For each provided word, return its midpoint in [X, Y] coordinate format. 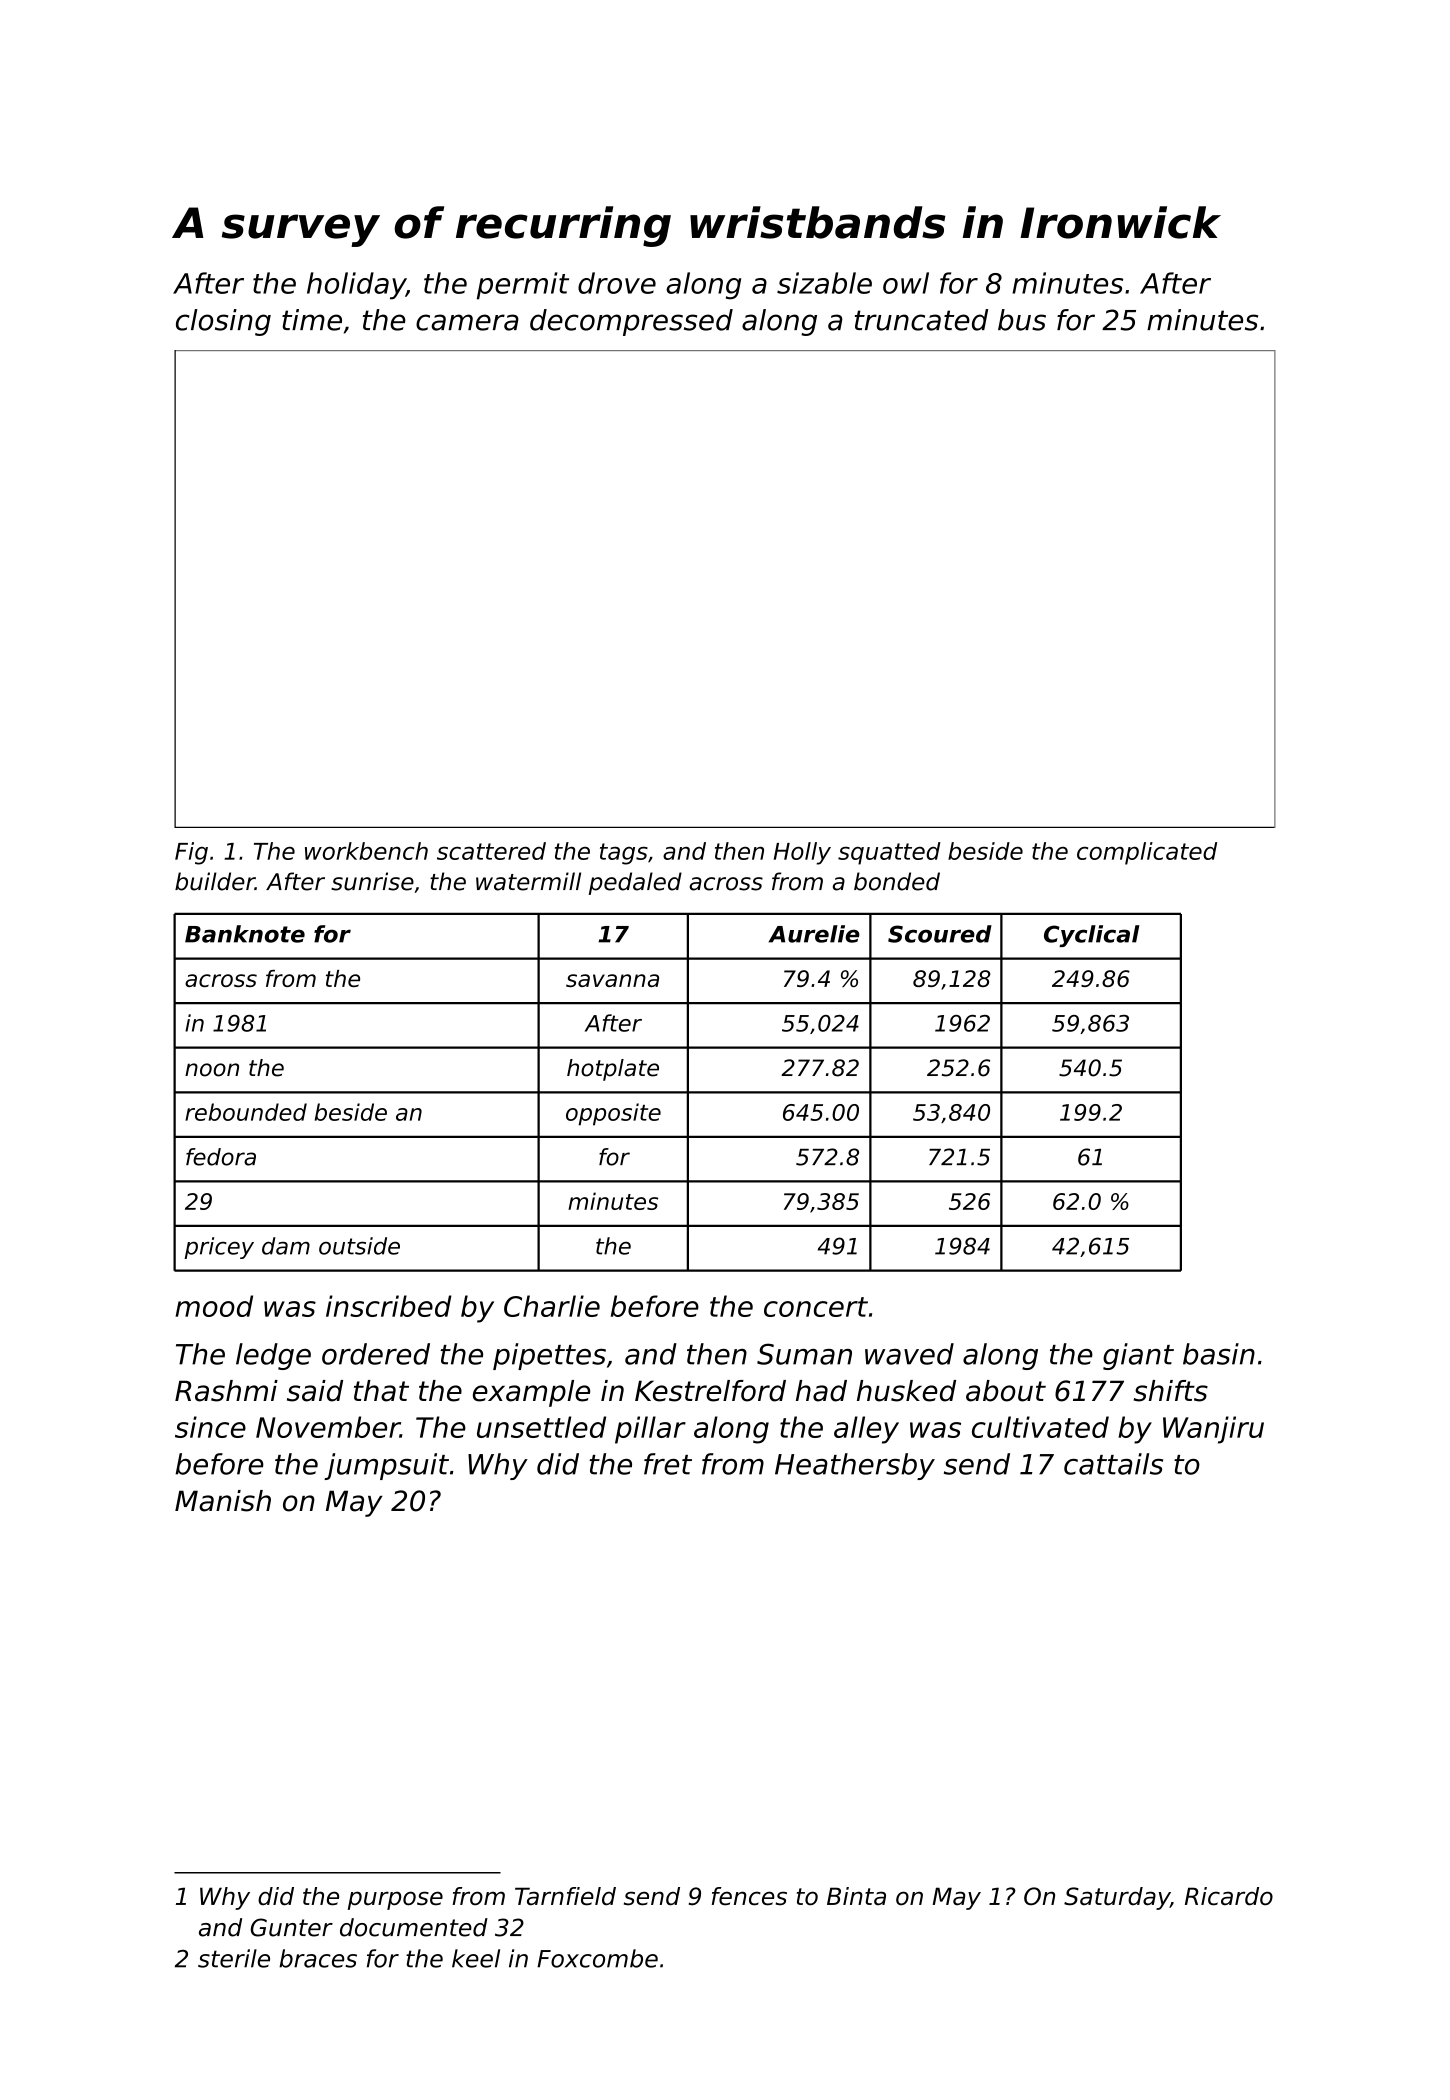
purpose [395, 1900]
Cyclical [1092, 936]
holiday [356, 286]
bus [1022, 320]
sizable [824, 283]
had [821, 1391]
